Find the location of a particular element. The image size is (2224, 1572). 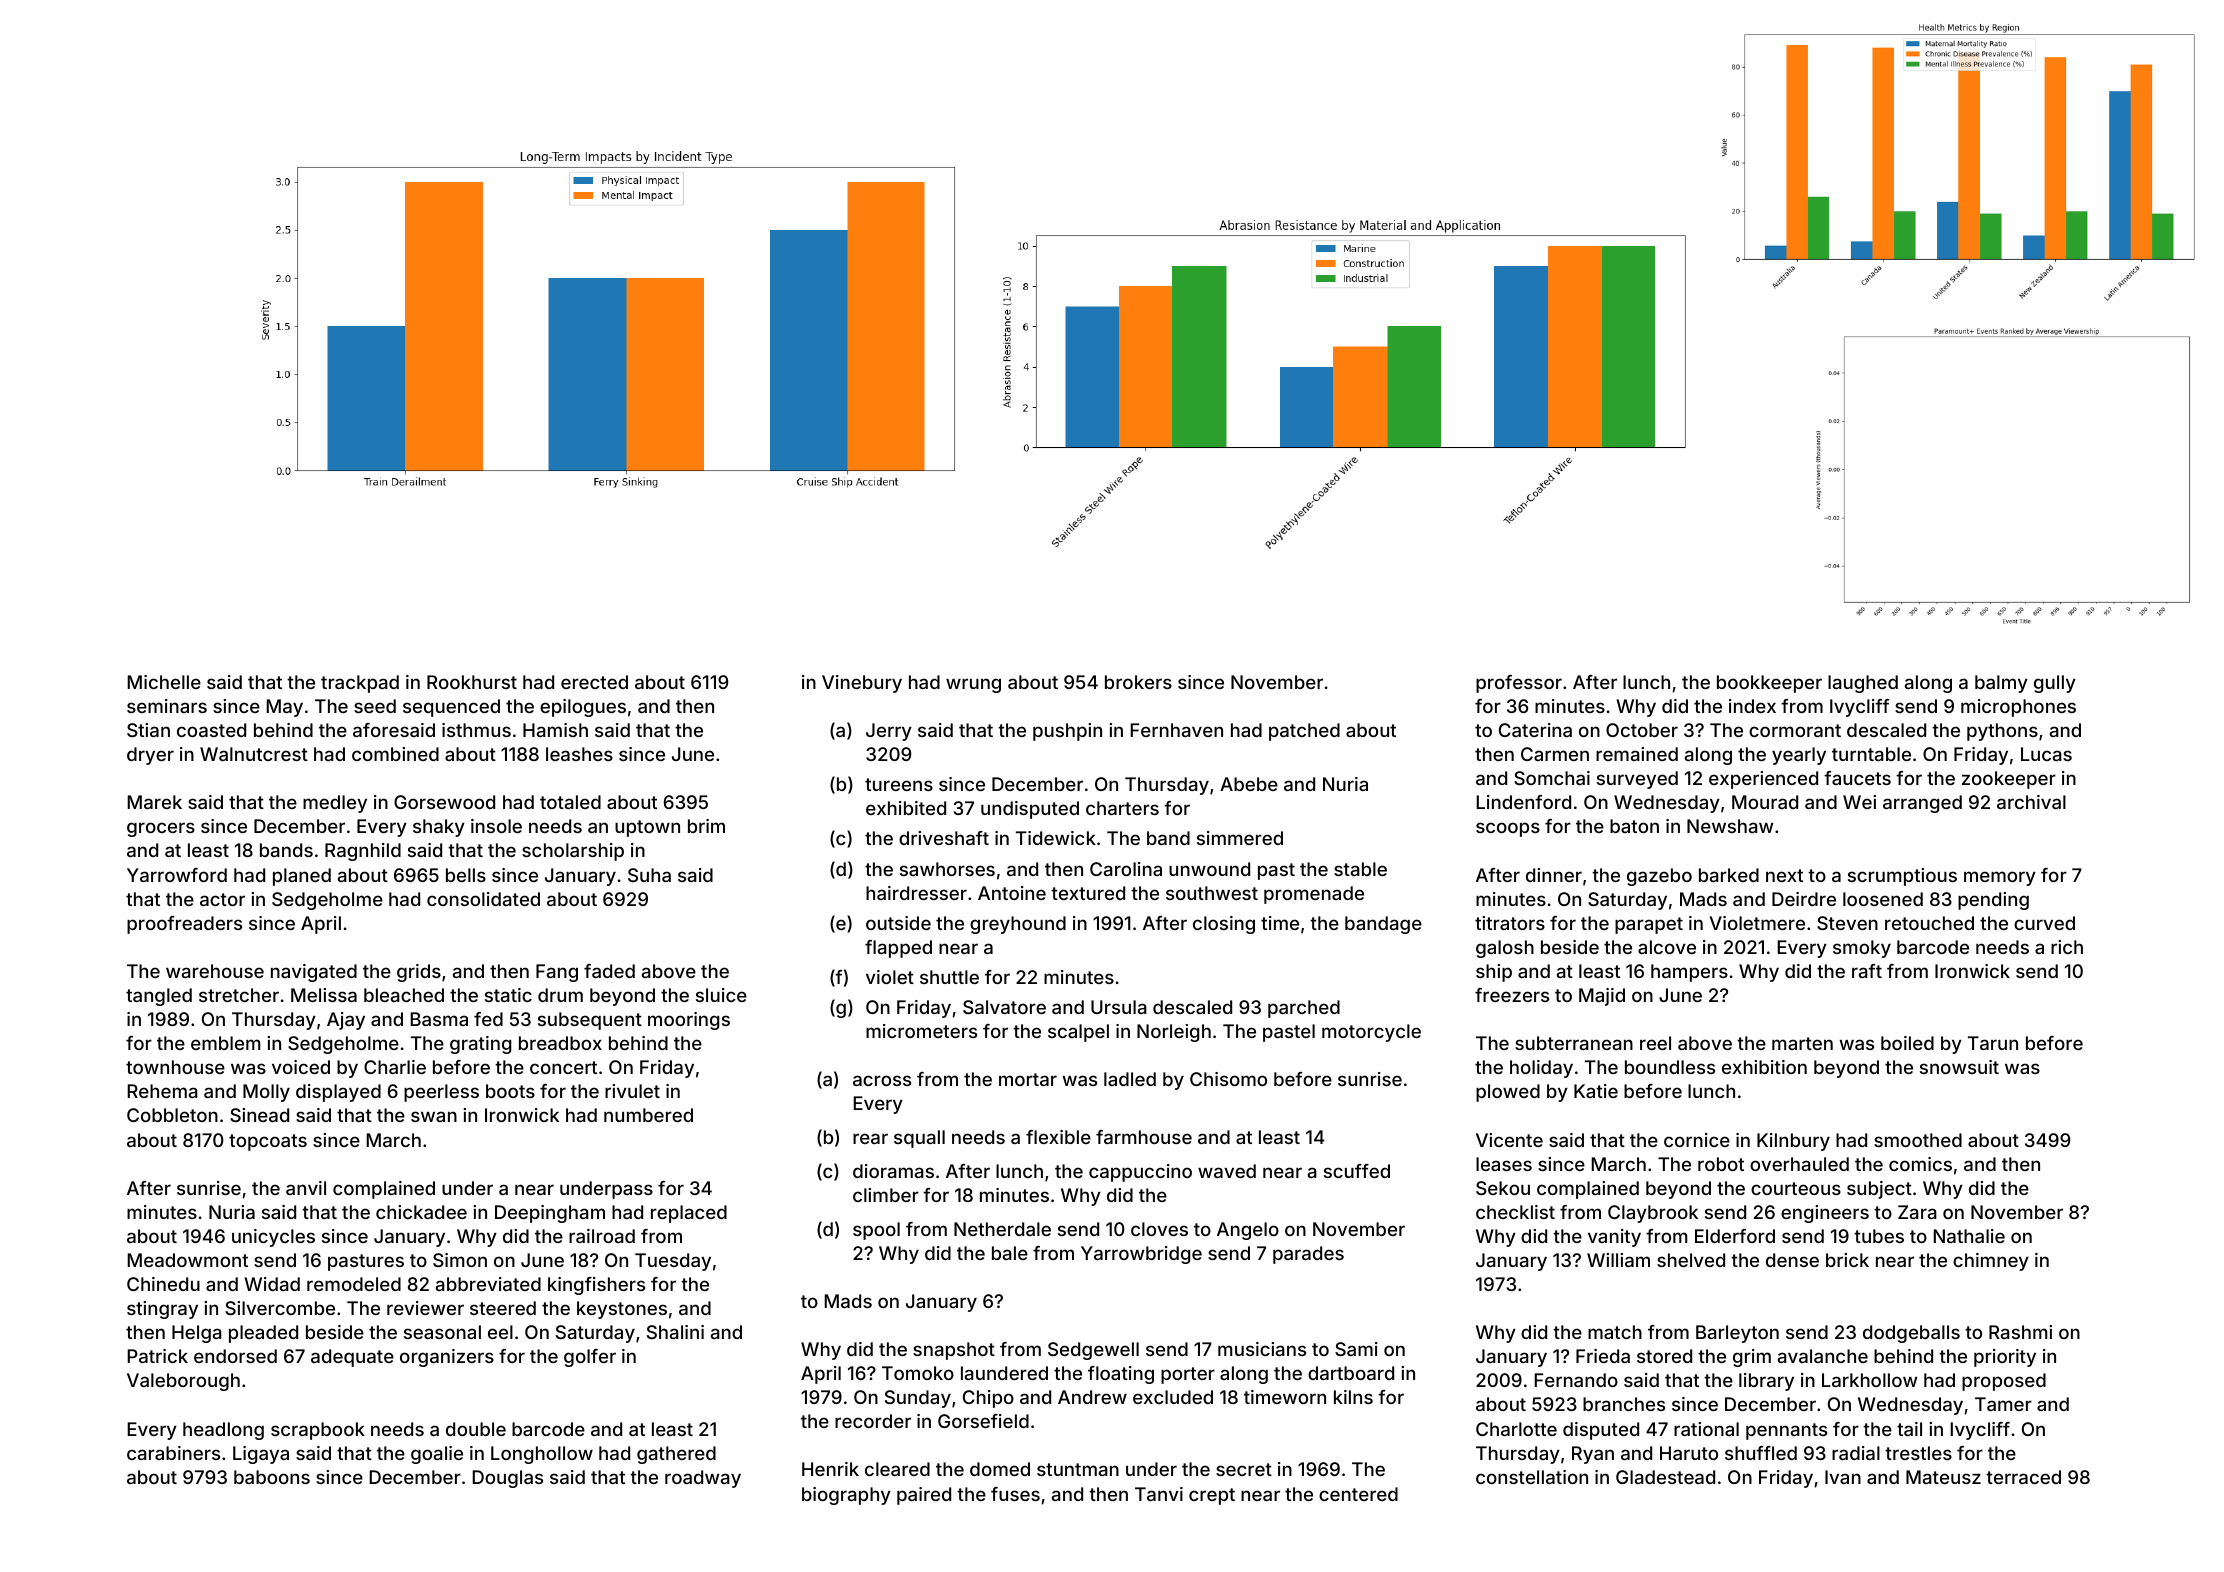

biography is located at coordinates (846, 1496).
